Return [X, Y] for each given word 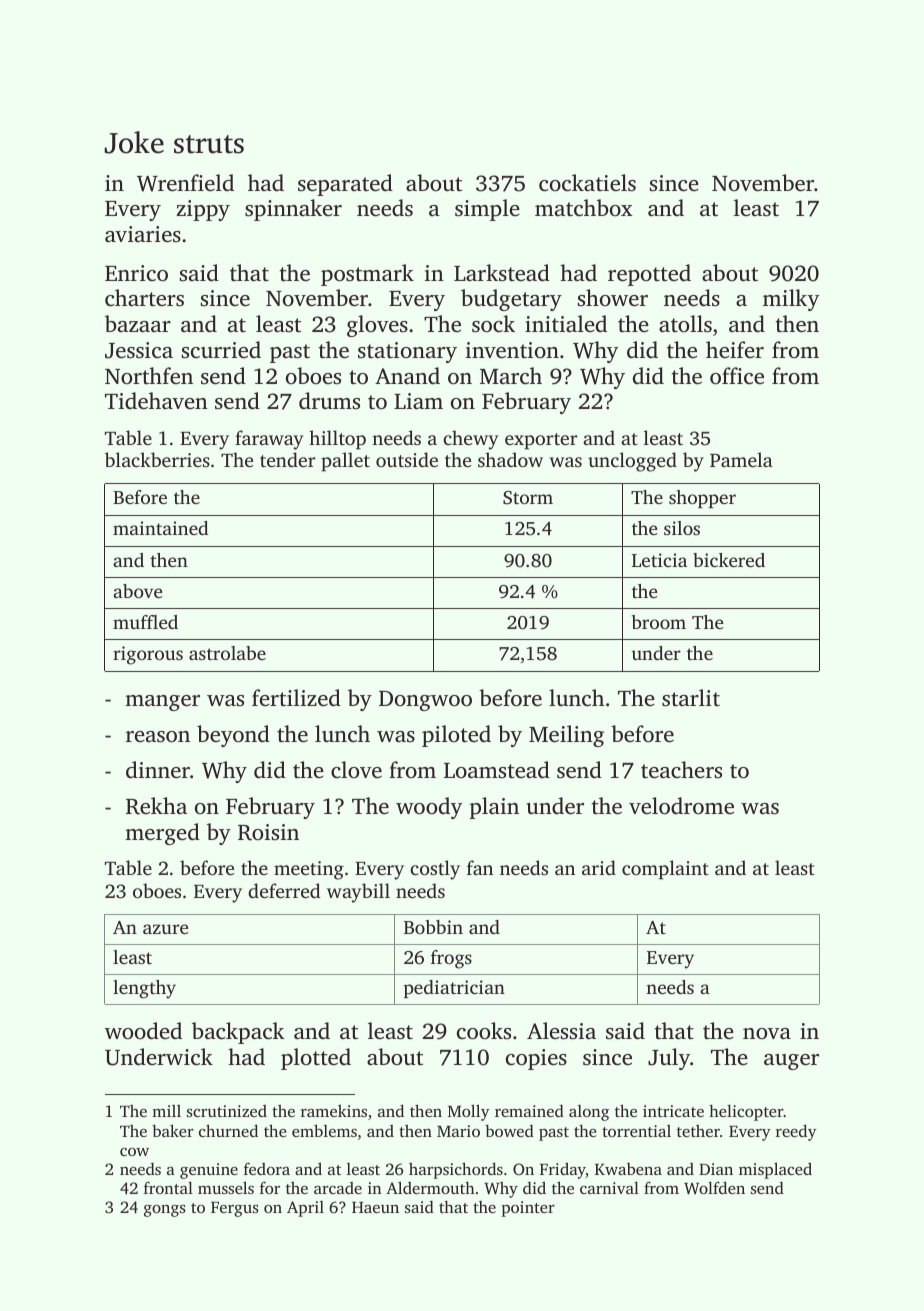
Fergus [235, 1209]
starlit [691, 698]
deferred [284, 890]
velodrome [681, 806]
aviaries [143, 234]
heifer [735, 349]
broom [659, 622]
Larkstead [502, 273]
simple [487, 210]
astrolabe [227, 653]
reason [158, 737]
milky [791, 300]
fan [480, 867]
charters [144, 298]
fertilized [296, 698]
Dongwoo [425, 701]
